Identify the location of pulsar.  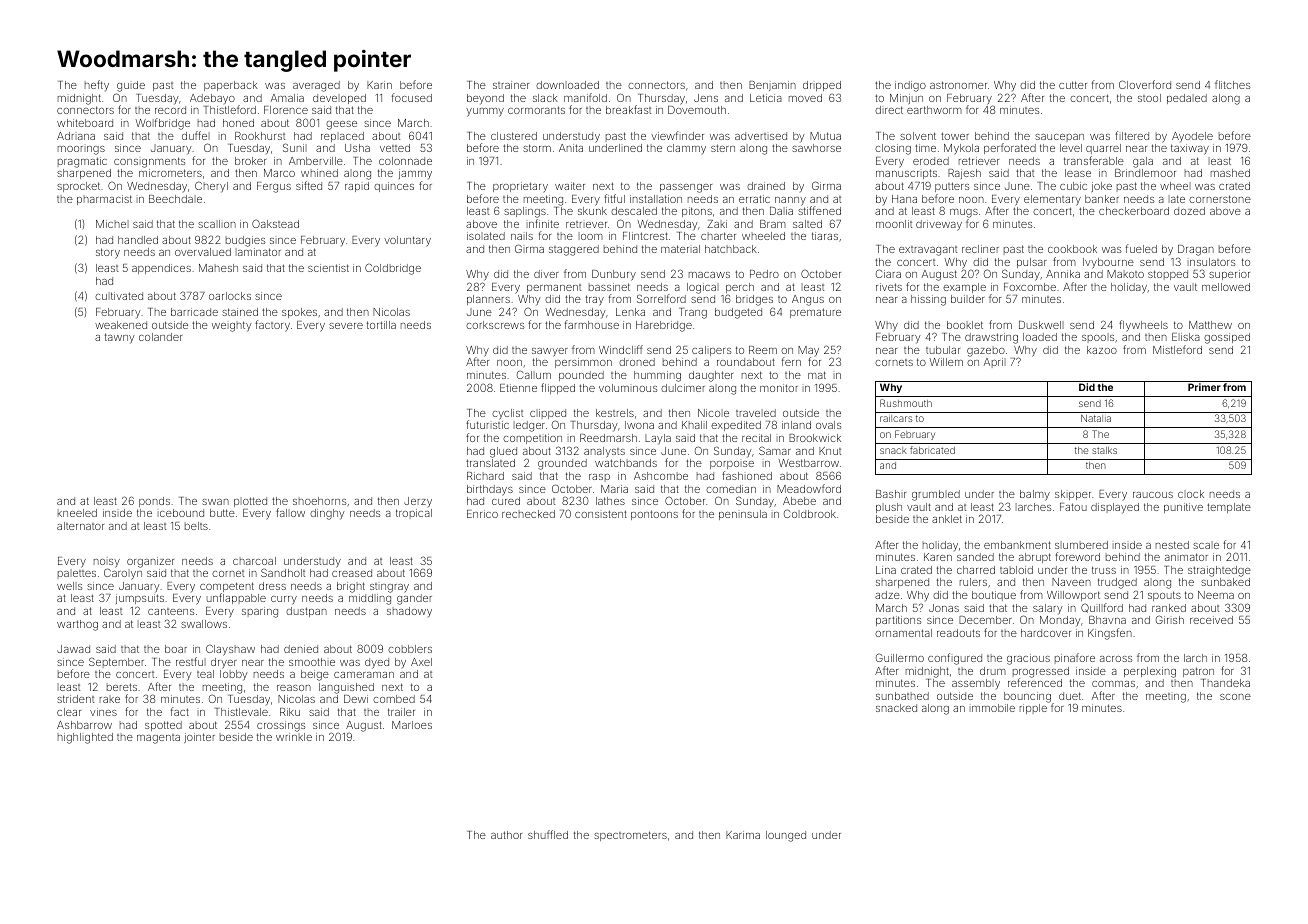
(1032, 263).
